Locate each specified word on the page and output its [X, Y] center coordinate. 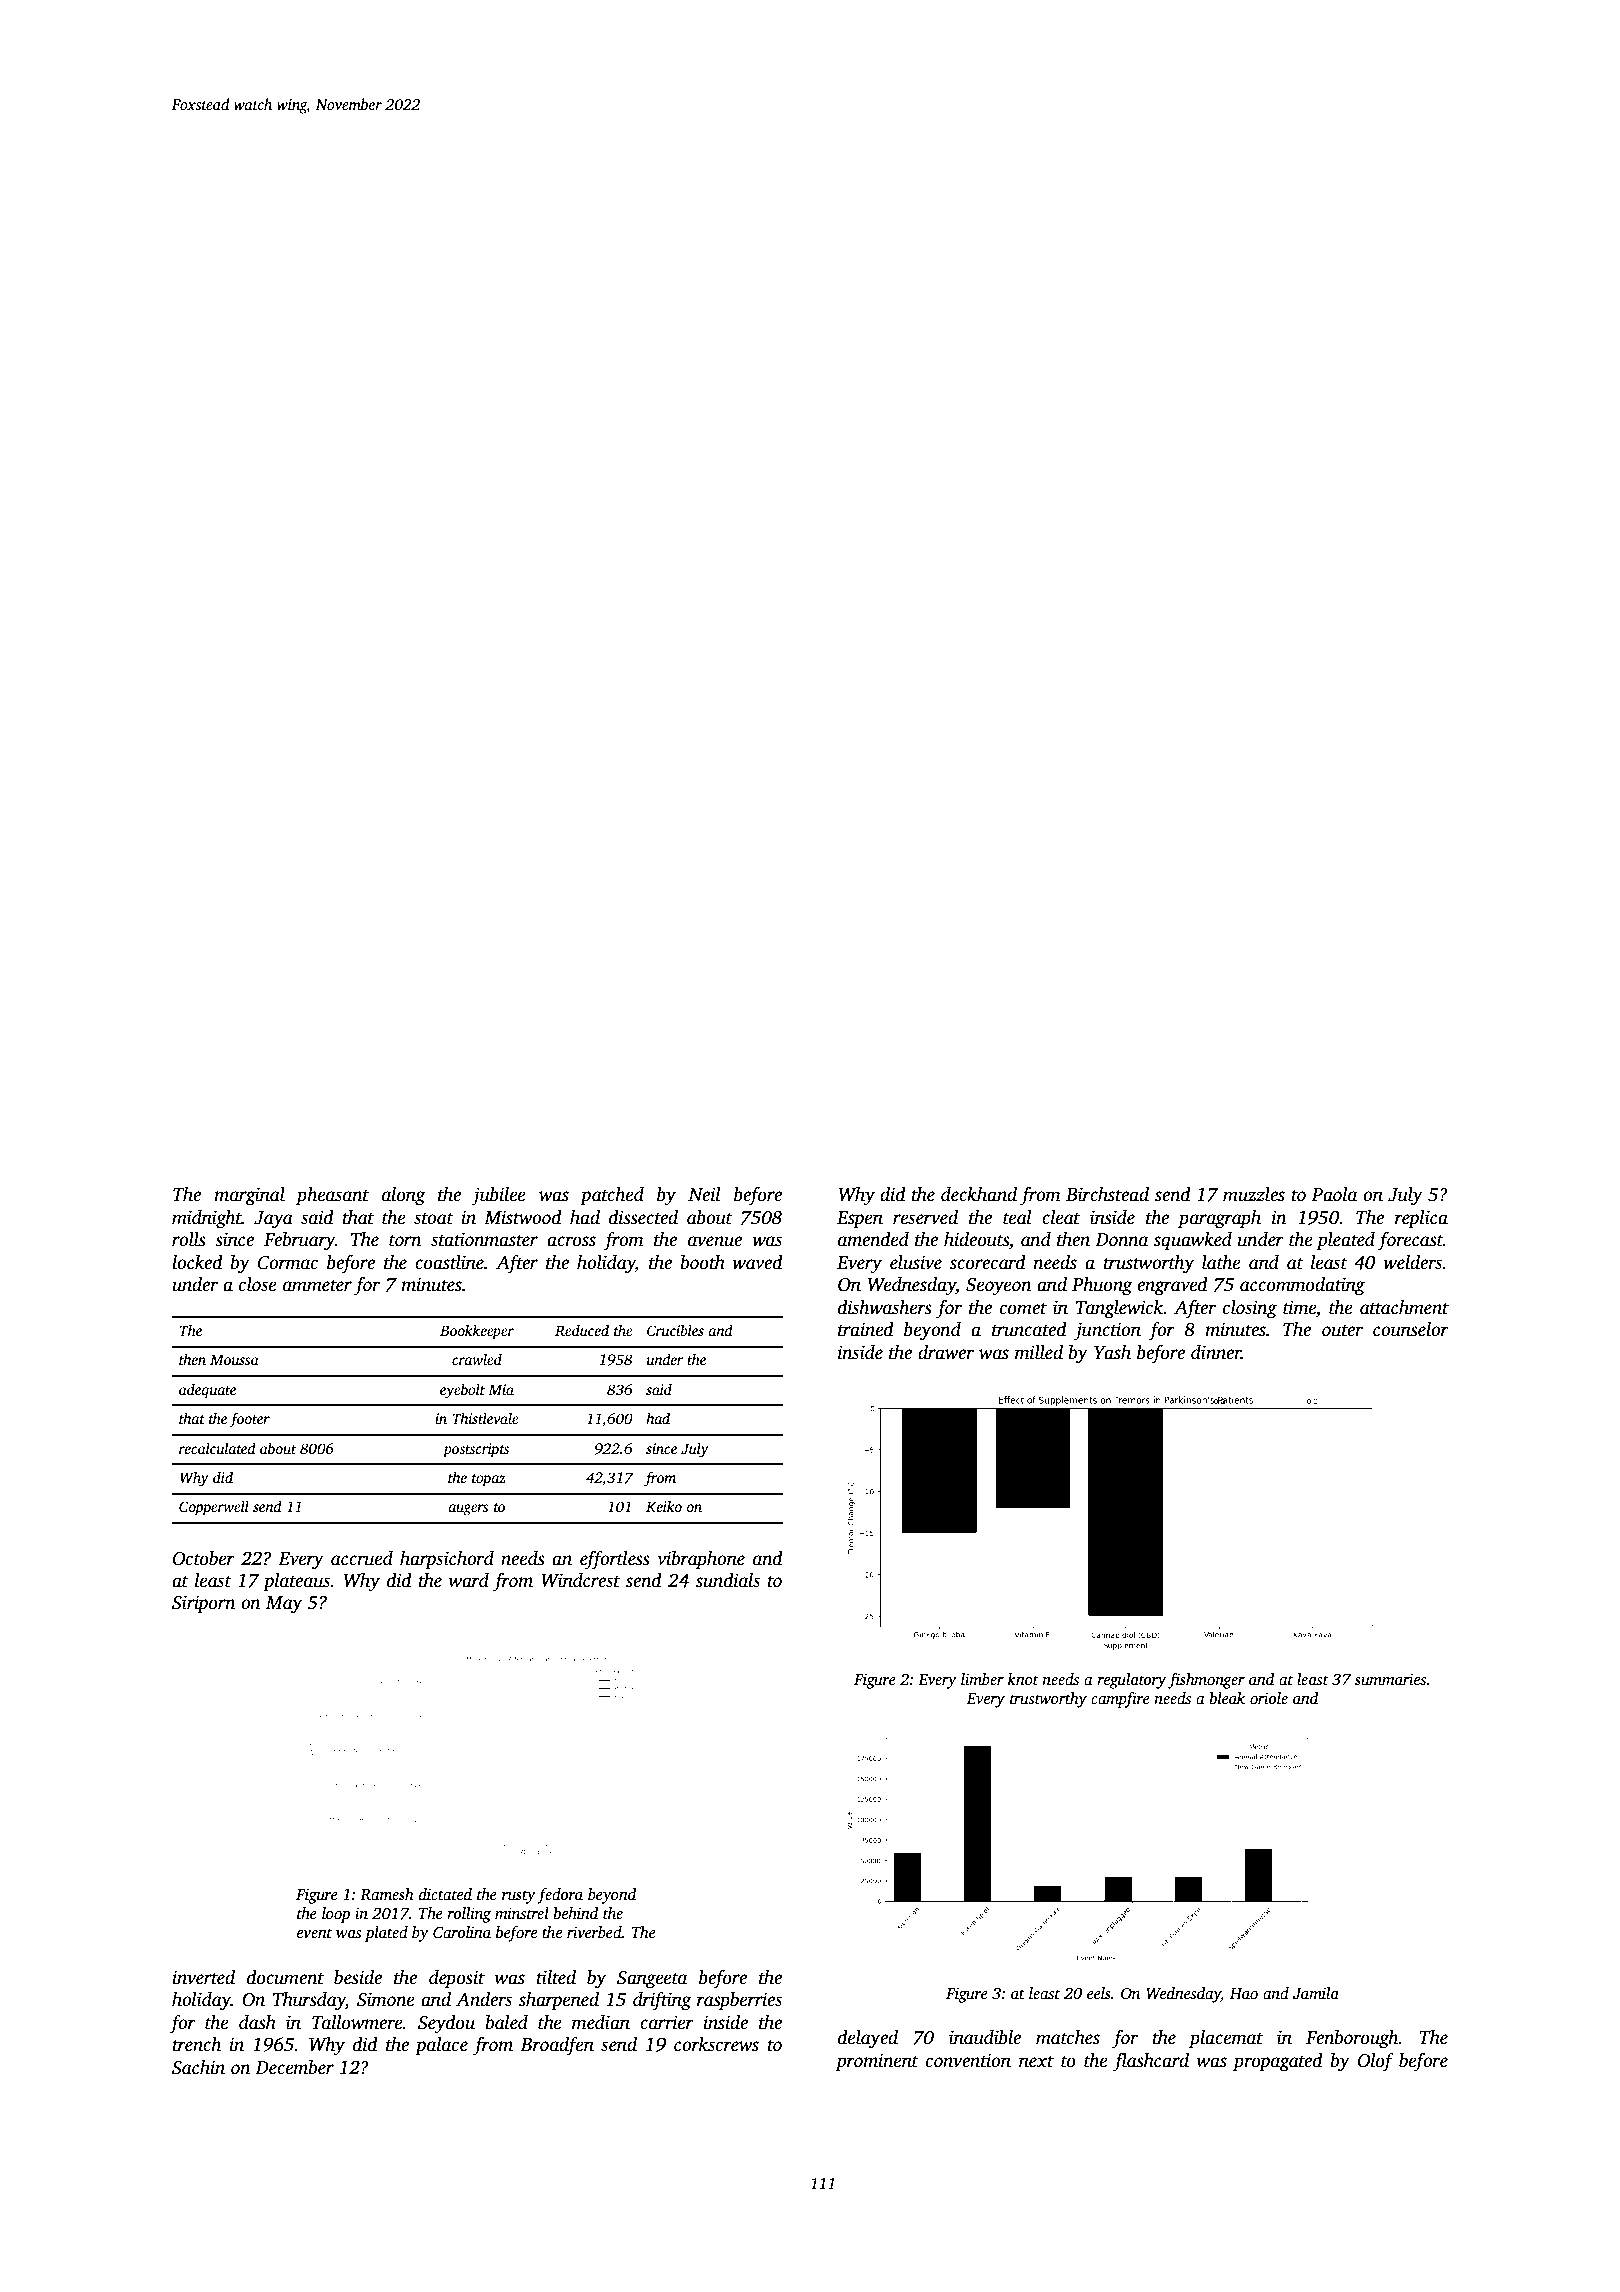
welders [1413, 1262]
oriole [1269, 1698]
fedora [560, 1896]
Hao [1244, 1993]
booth [703, 1262]
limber [982, 1679]
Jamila [1316, 1993]
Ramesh [387, 1894]
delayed [868, 2039]
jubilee [499, 1196]
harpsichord [447, 1560]
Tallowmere [357, 2022]
